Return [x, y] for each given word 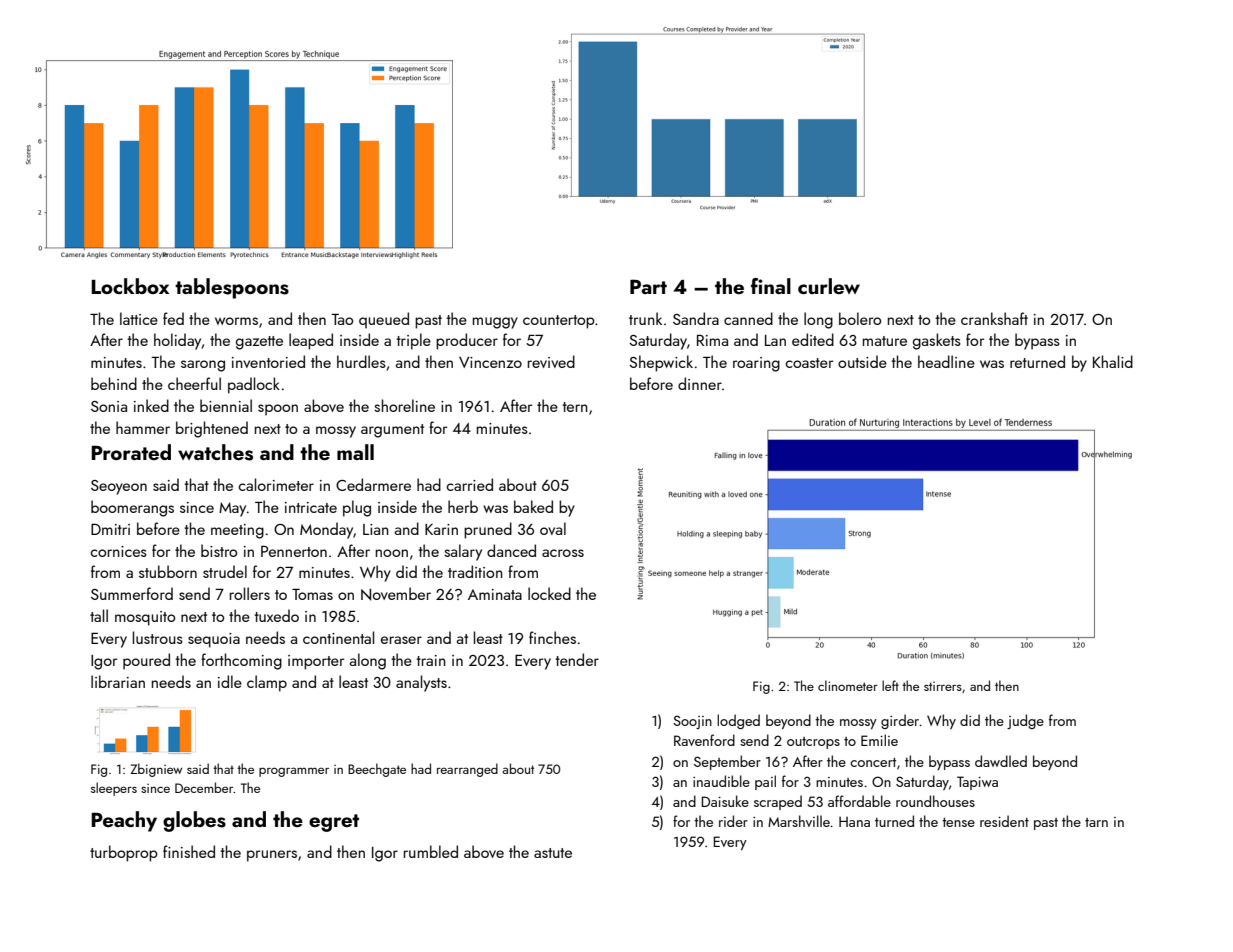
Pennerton [294, 551]
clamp [267, 683]
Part [648, 286]
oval [553, 528]
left [890, 685]
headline [946, 361]
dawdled [1001, 761]
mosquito [145, 618]
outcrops [813, 743]
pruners [272, 856]
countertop [559, 322]
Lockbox [130, 286]
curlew [829, 286]
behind [114, 383]
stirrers [943, 686]
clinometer [848, 685]
